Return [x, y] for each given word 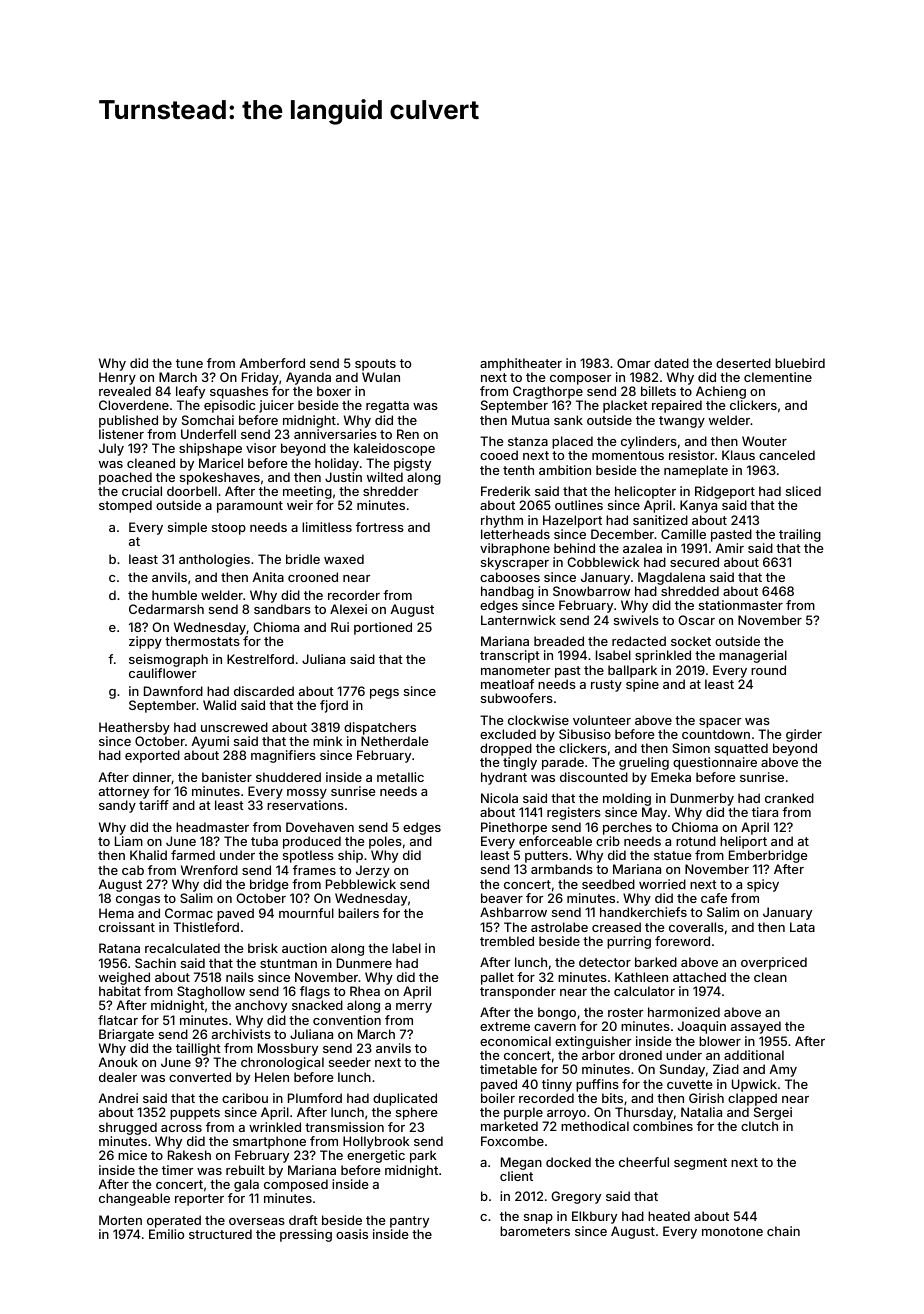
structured [220, 1234]
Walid [219, 705]
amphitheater [521, 364]
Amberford [272, 363]
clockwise [538, 720]
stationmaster [741, 605]
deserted [743, 363]
